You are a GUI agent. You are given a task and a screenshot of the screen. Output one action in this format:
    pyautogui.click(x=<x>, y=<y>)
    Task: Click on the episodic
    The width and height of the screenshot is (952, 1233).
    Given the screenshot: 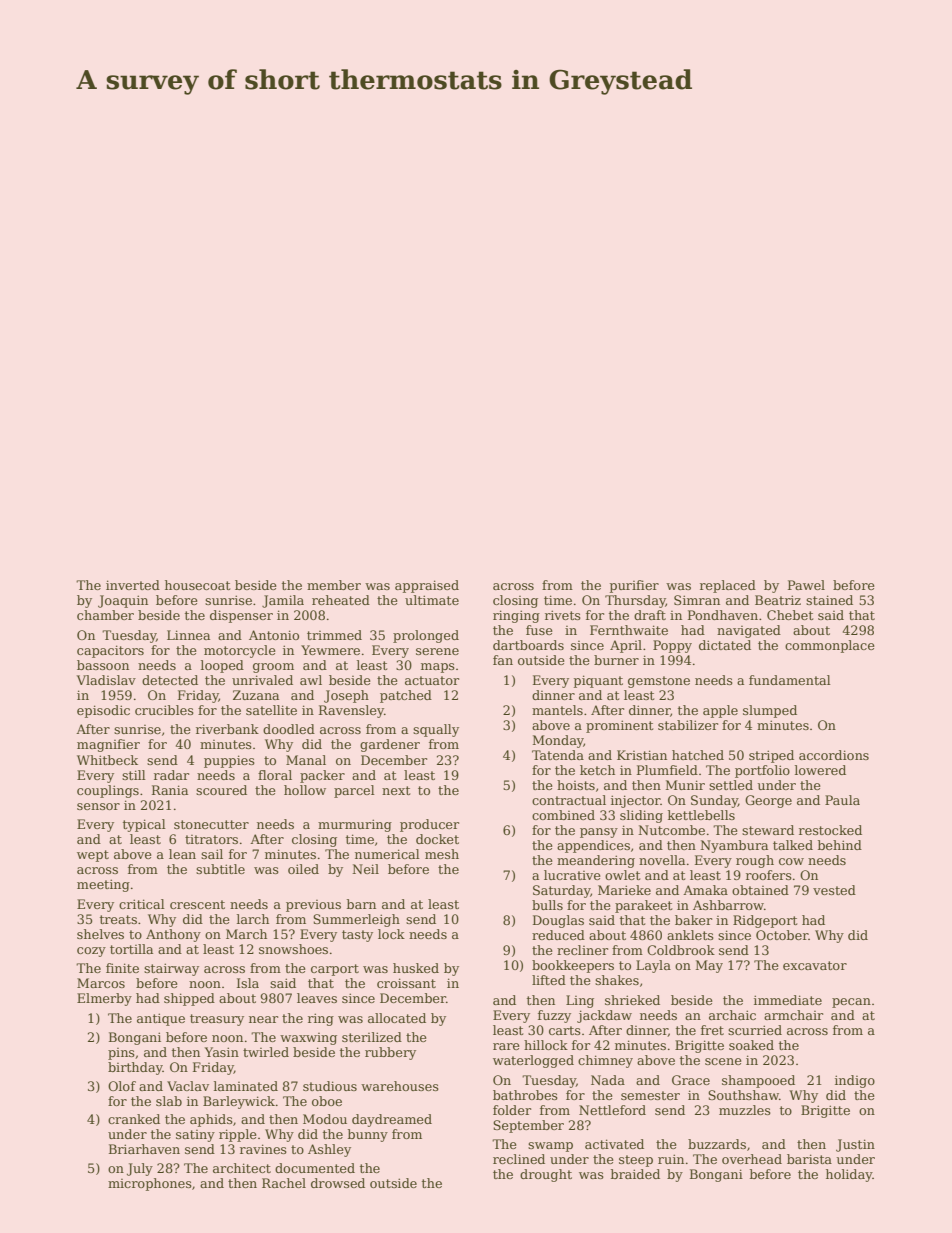 What is the action you would take?
    pyautogui.click(x=103, y=711)
